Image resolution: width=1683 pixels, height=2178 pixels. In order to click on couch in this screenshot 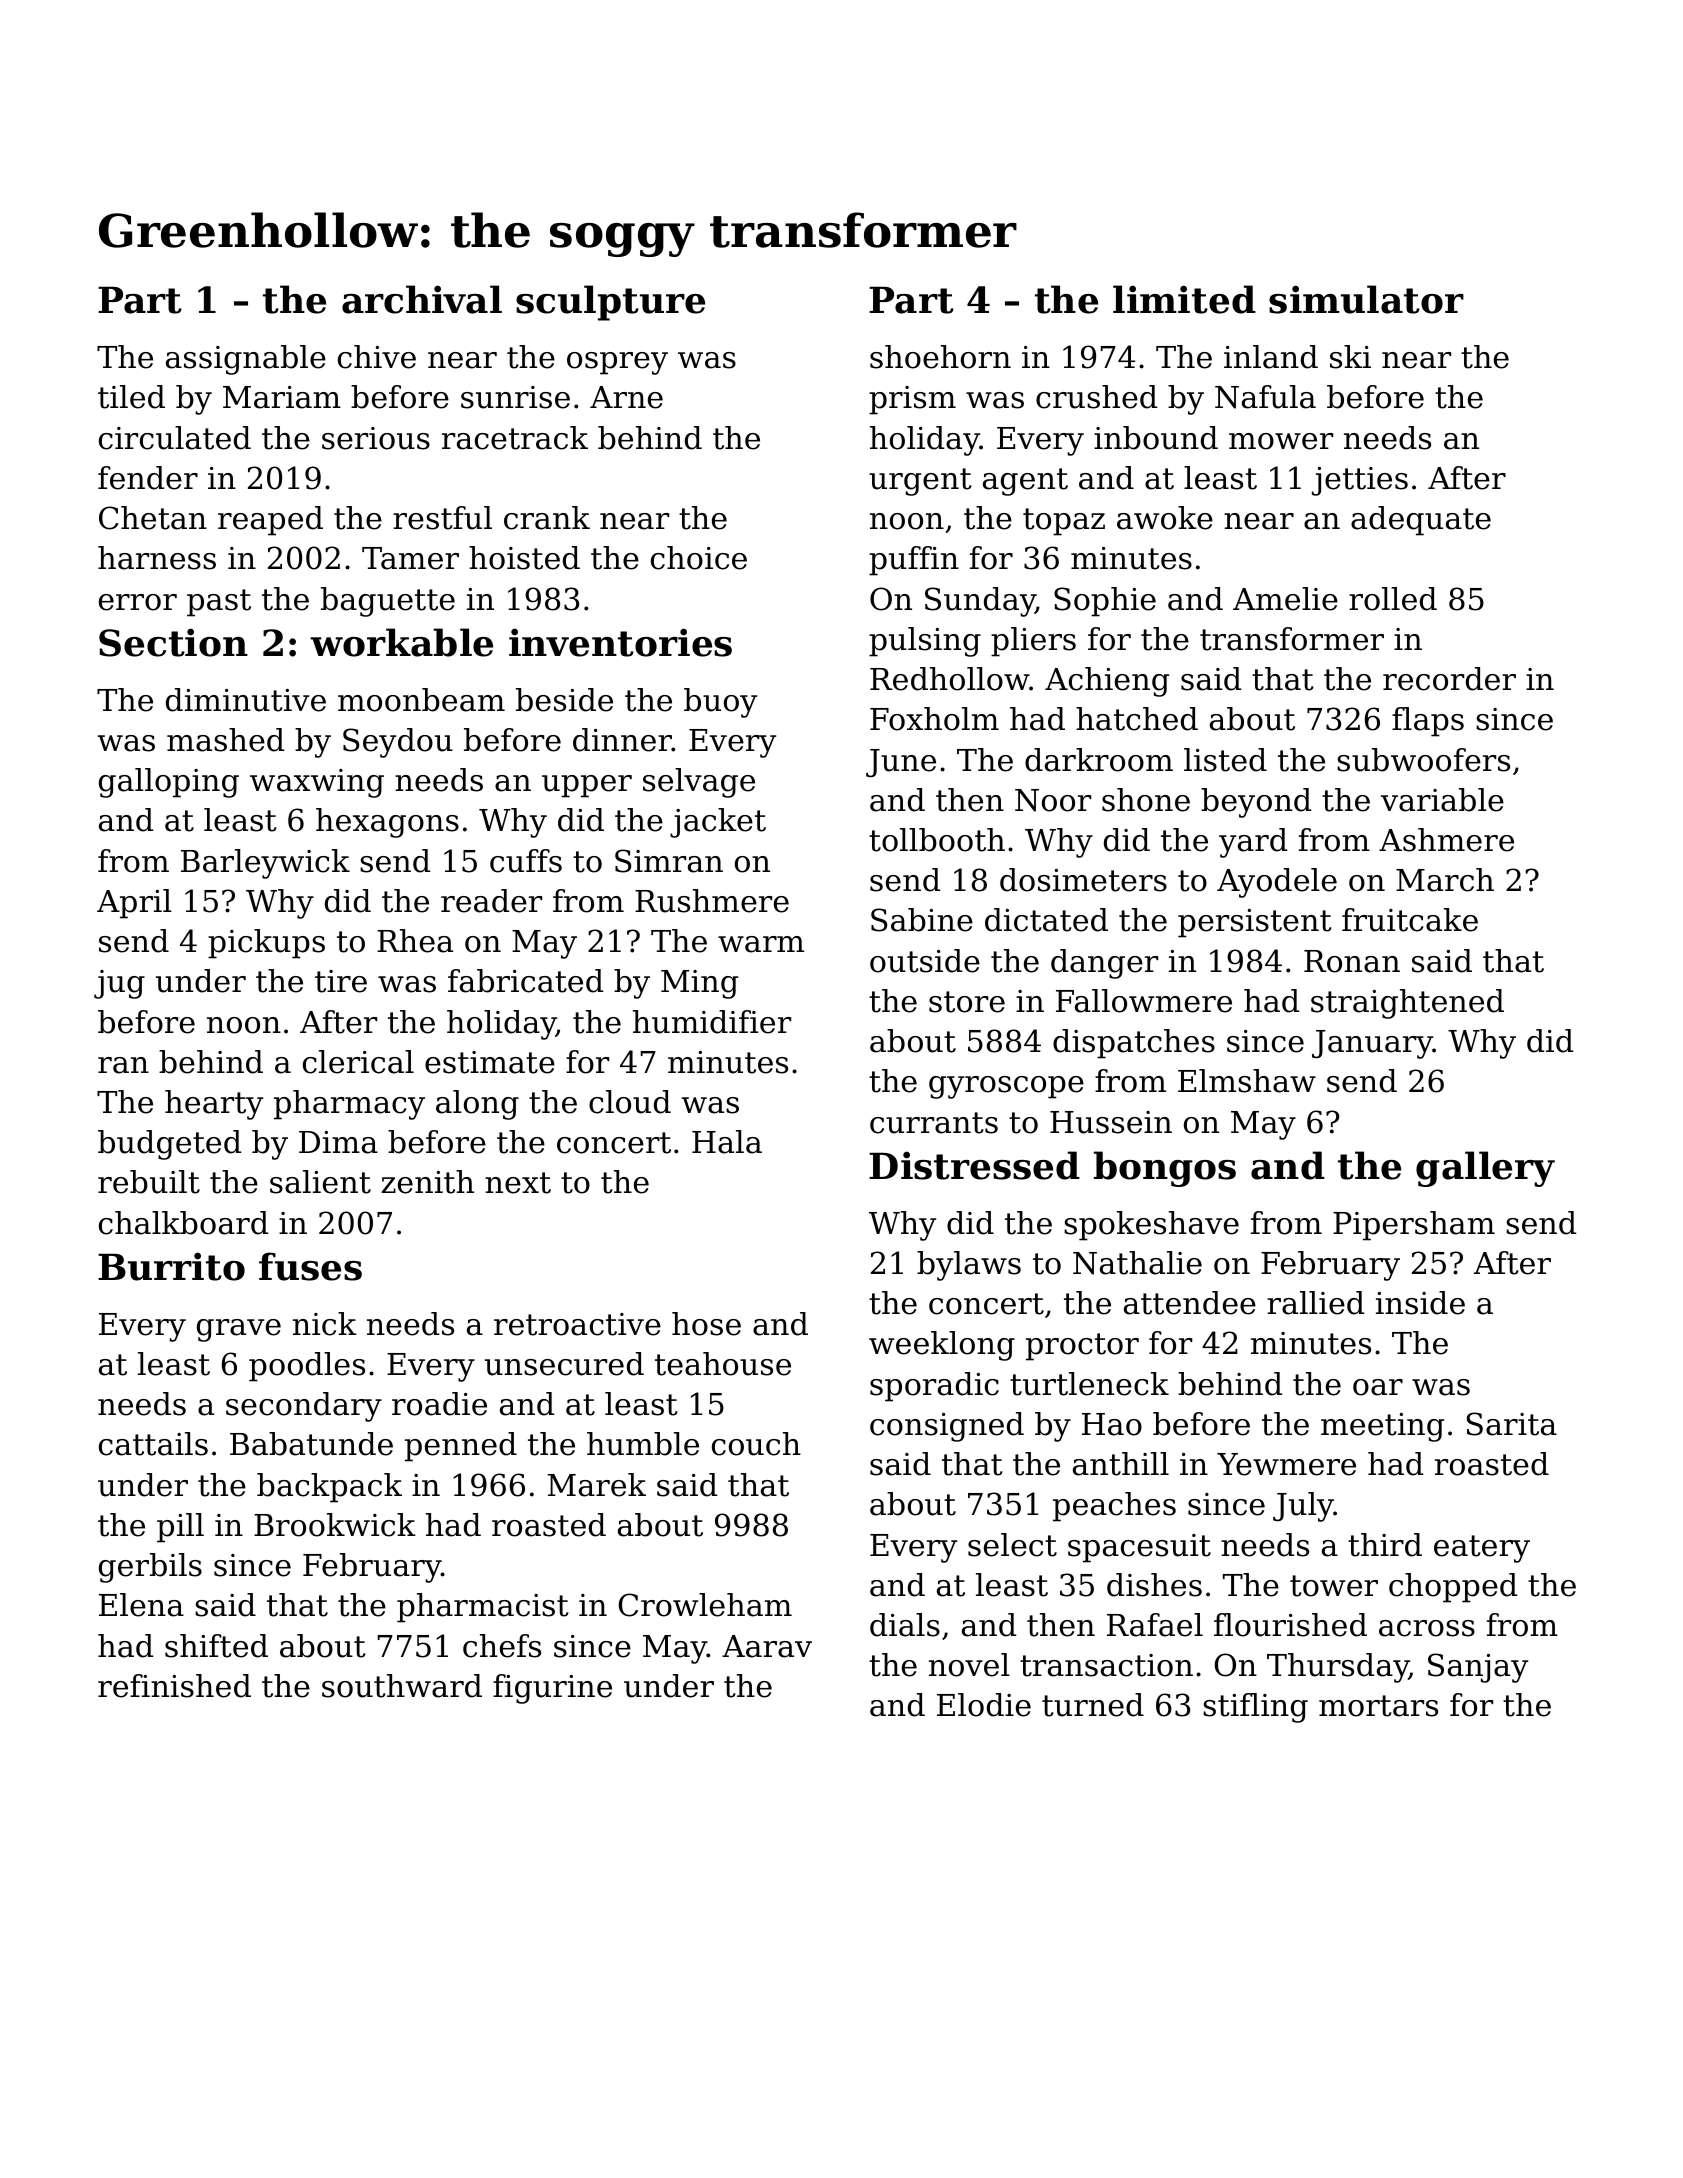, I will do `click(756, 1444)`.
